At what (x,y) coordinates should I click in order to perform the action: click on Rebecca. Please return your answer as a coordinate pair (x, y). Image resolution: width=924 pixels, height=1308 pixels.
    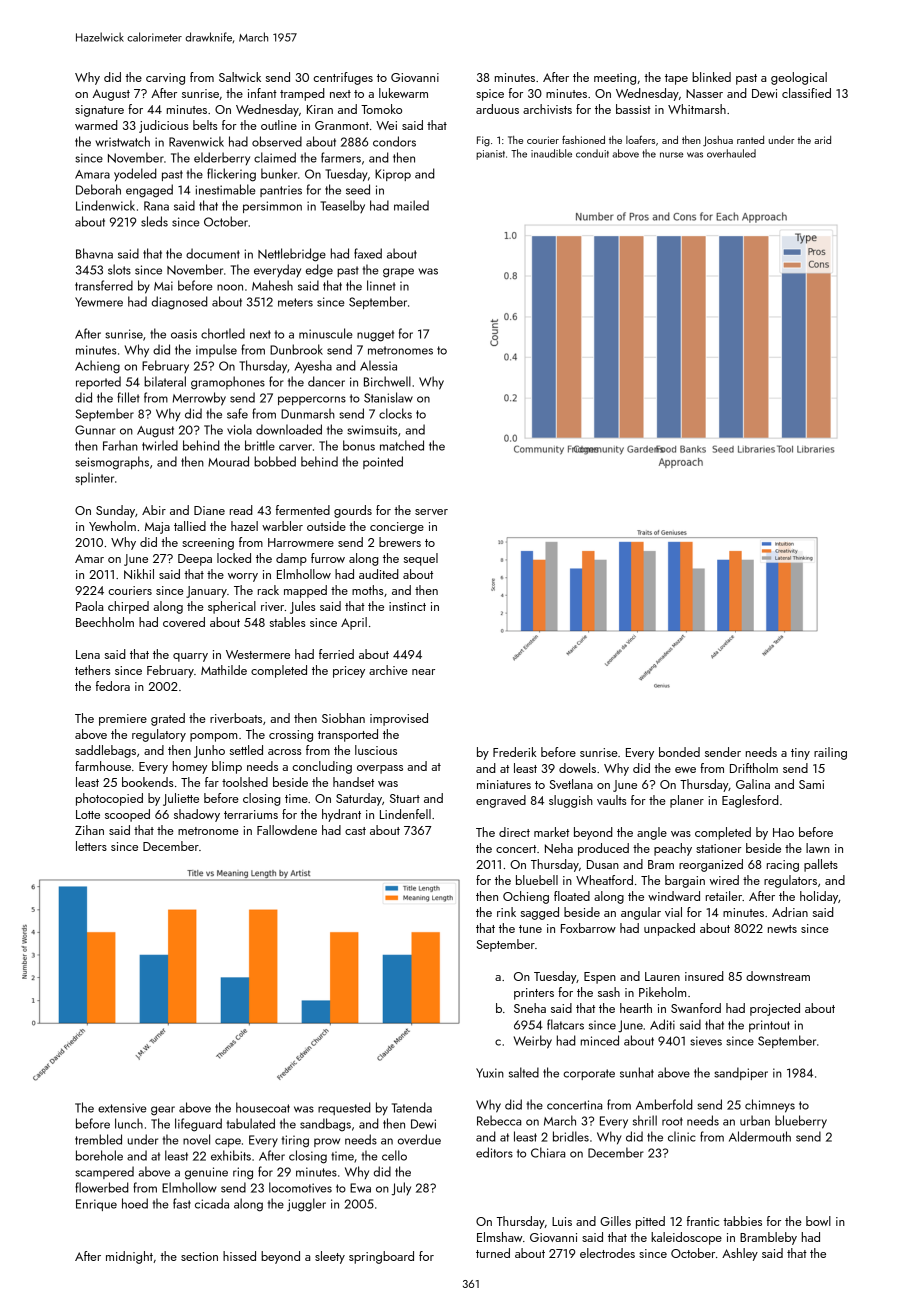
    Looking at the image, I should click on (499, 1120).
